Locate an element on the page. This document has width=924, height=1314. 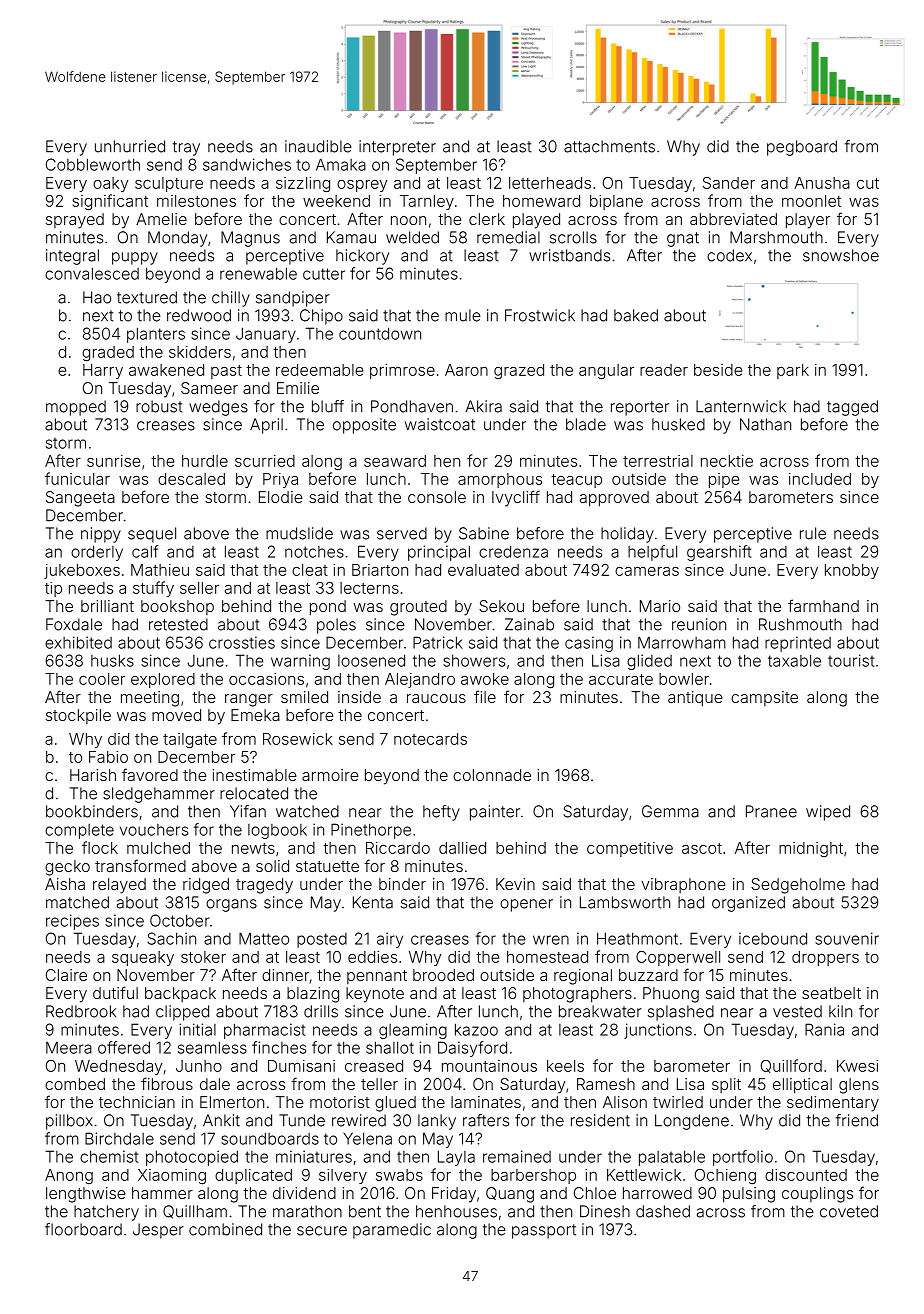
laminates is located at coordinates (486, 1102).
